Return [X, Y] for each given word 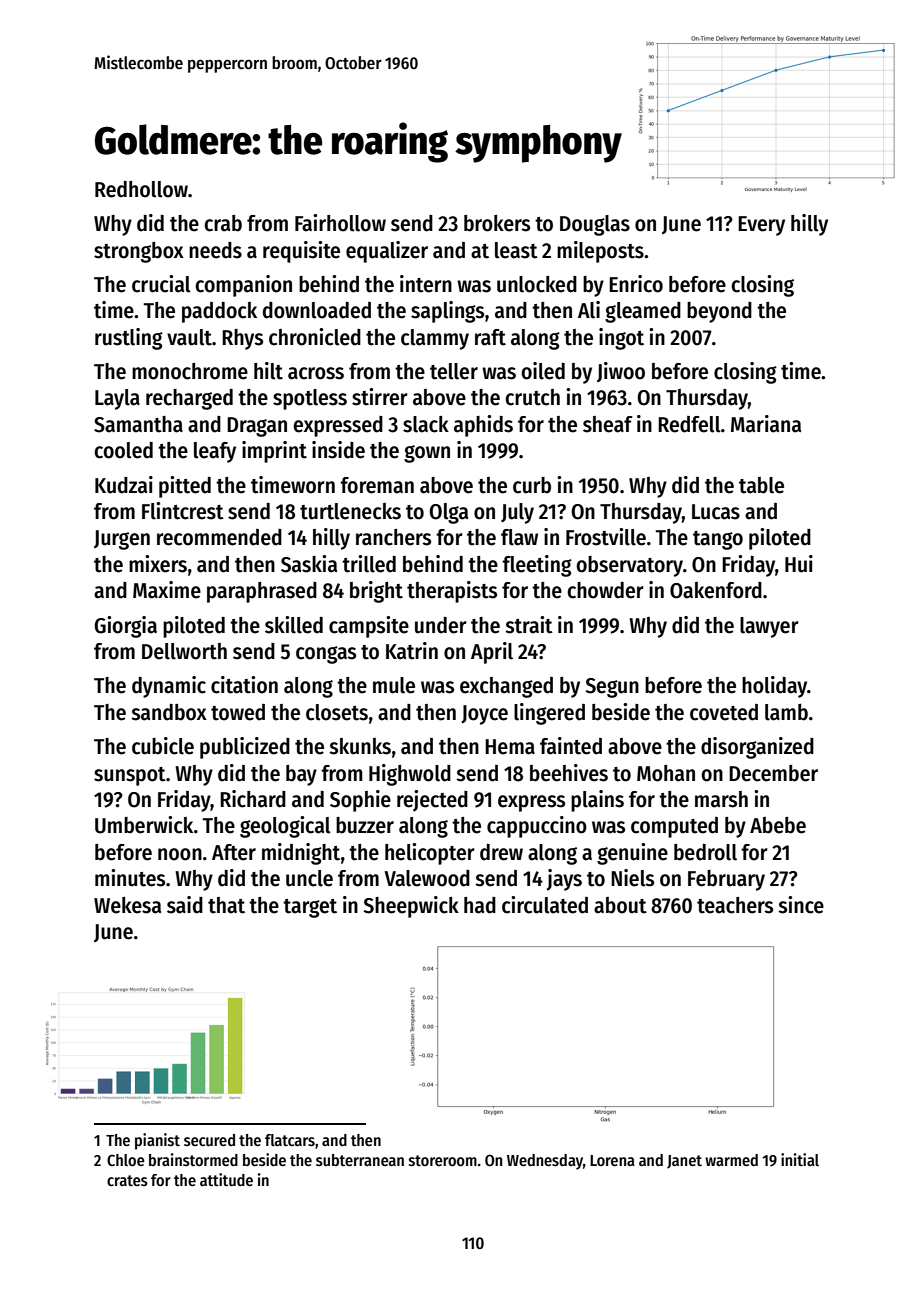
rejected [432, 801]
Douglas [595, 225]
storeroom [443, 1161]
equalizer [387, 252]
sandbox [169, 712]
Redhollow [141, 189]
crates [127, 1180]
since [801, 905]
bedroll [705, 852]
